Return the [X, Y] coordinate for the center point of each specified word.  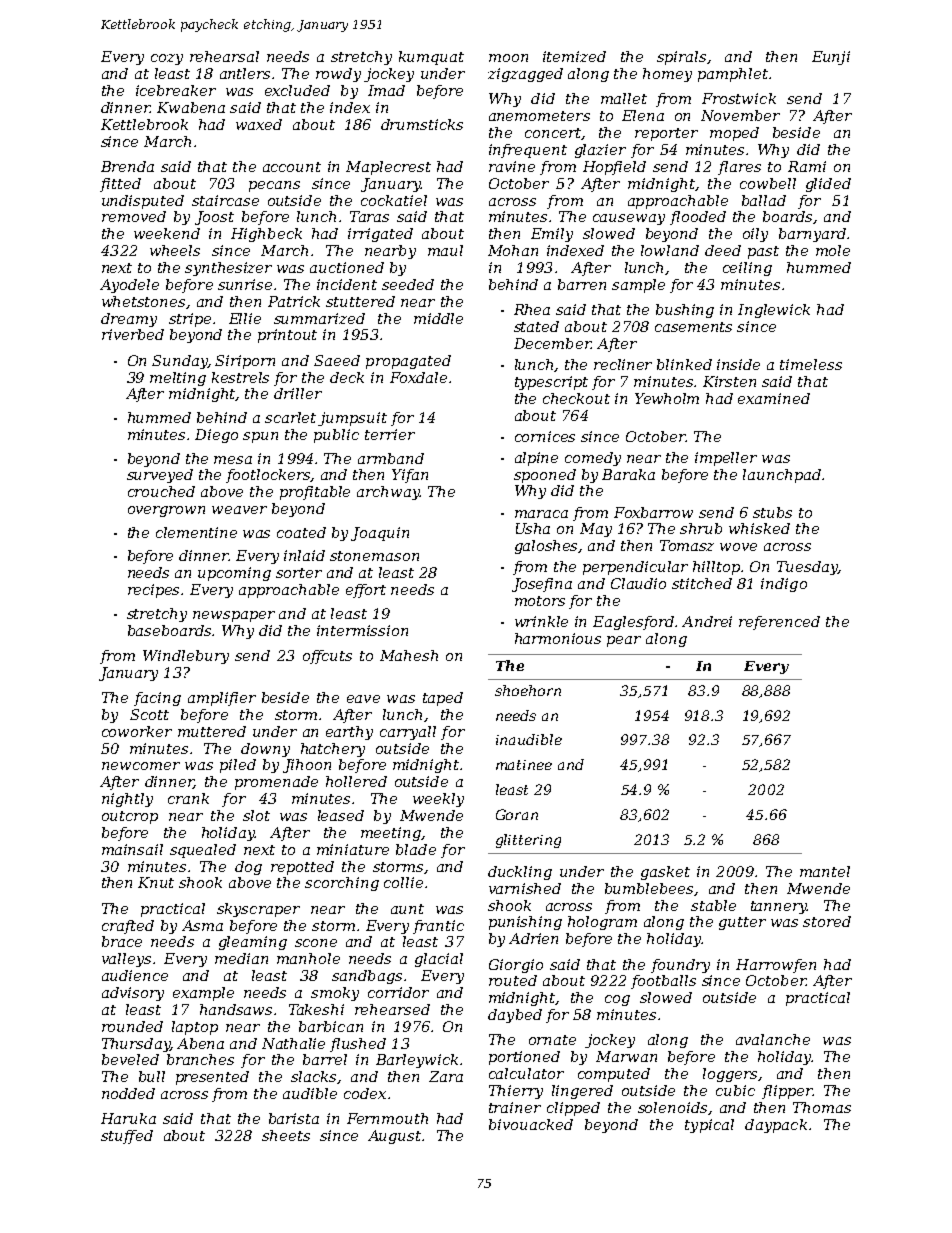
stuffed [127, 1137]
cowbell [768, 183]
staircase [225, 200]
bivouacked [531, 1124]
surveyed [160, 476]
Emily [552, 235]
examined [774, 398]
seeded [408, 284]
